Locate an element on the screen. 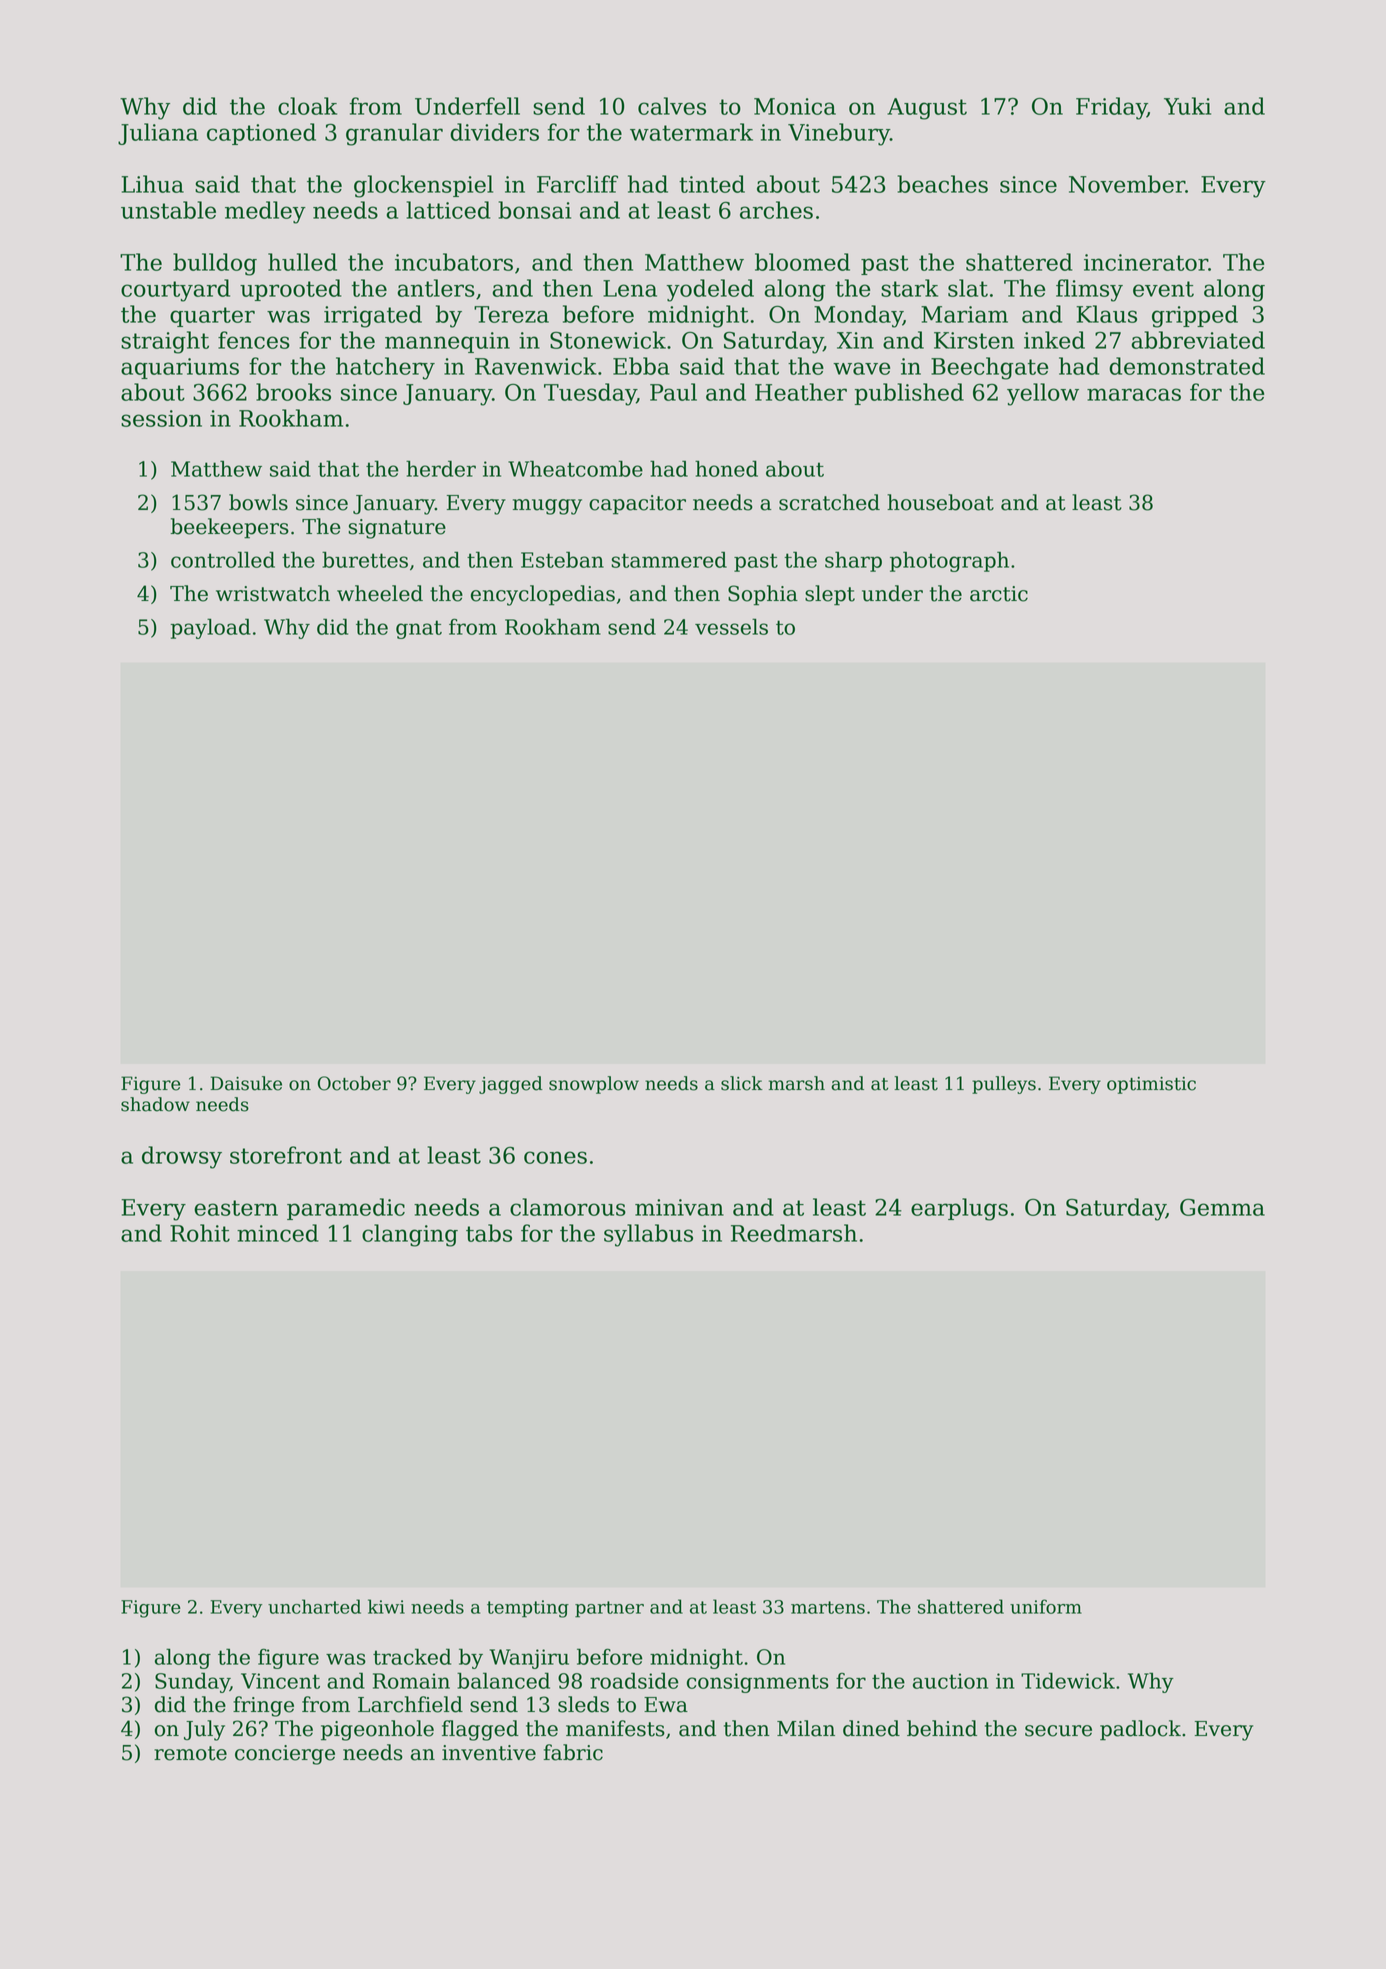 This screenshot has width=1386, height=1969. snowplow is located at coordinates (594, 1085).
